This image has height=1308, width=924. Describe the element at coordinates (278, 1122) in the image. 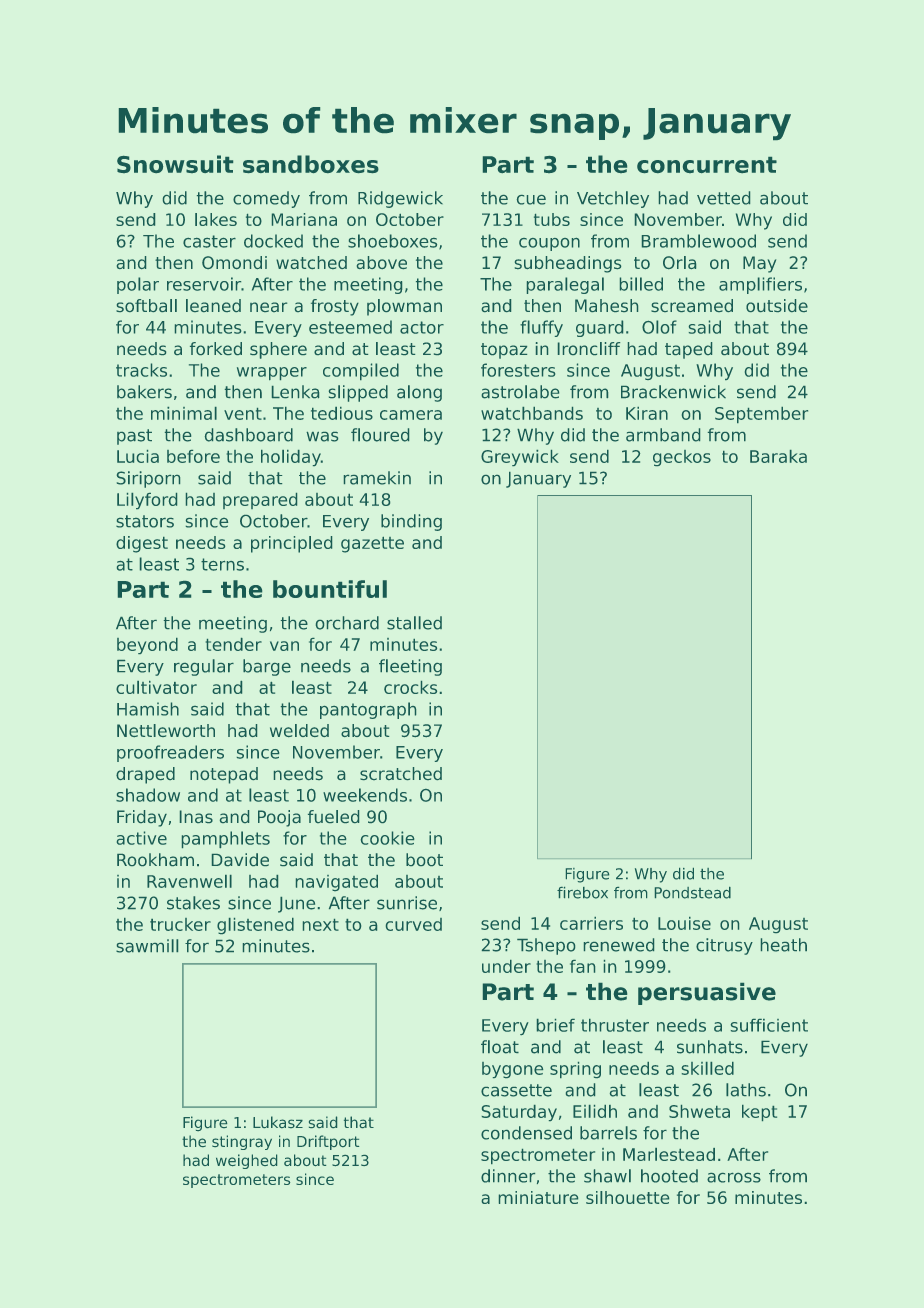

I see `Lukasz` at that location.
